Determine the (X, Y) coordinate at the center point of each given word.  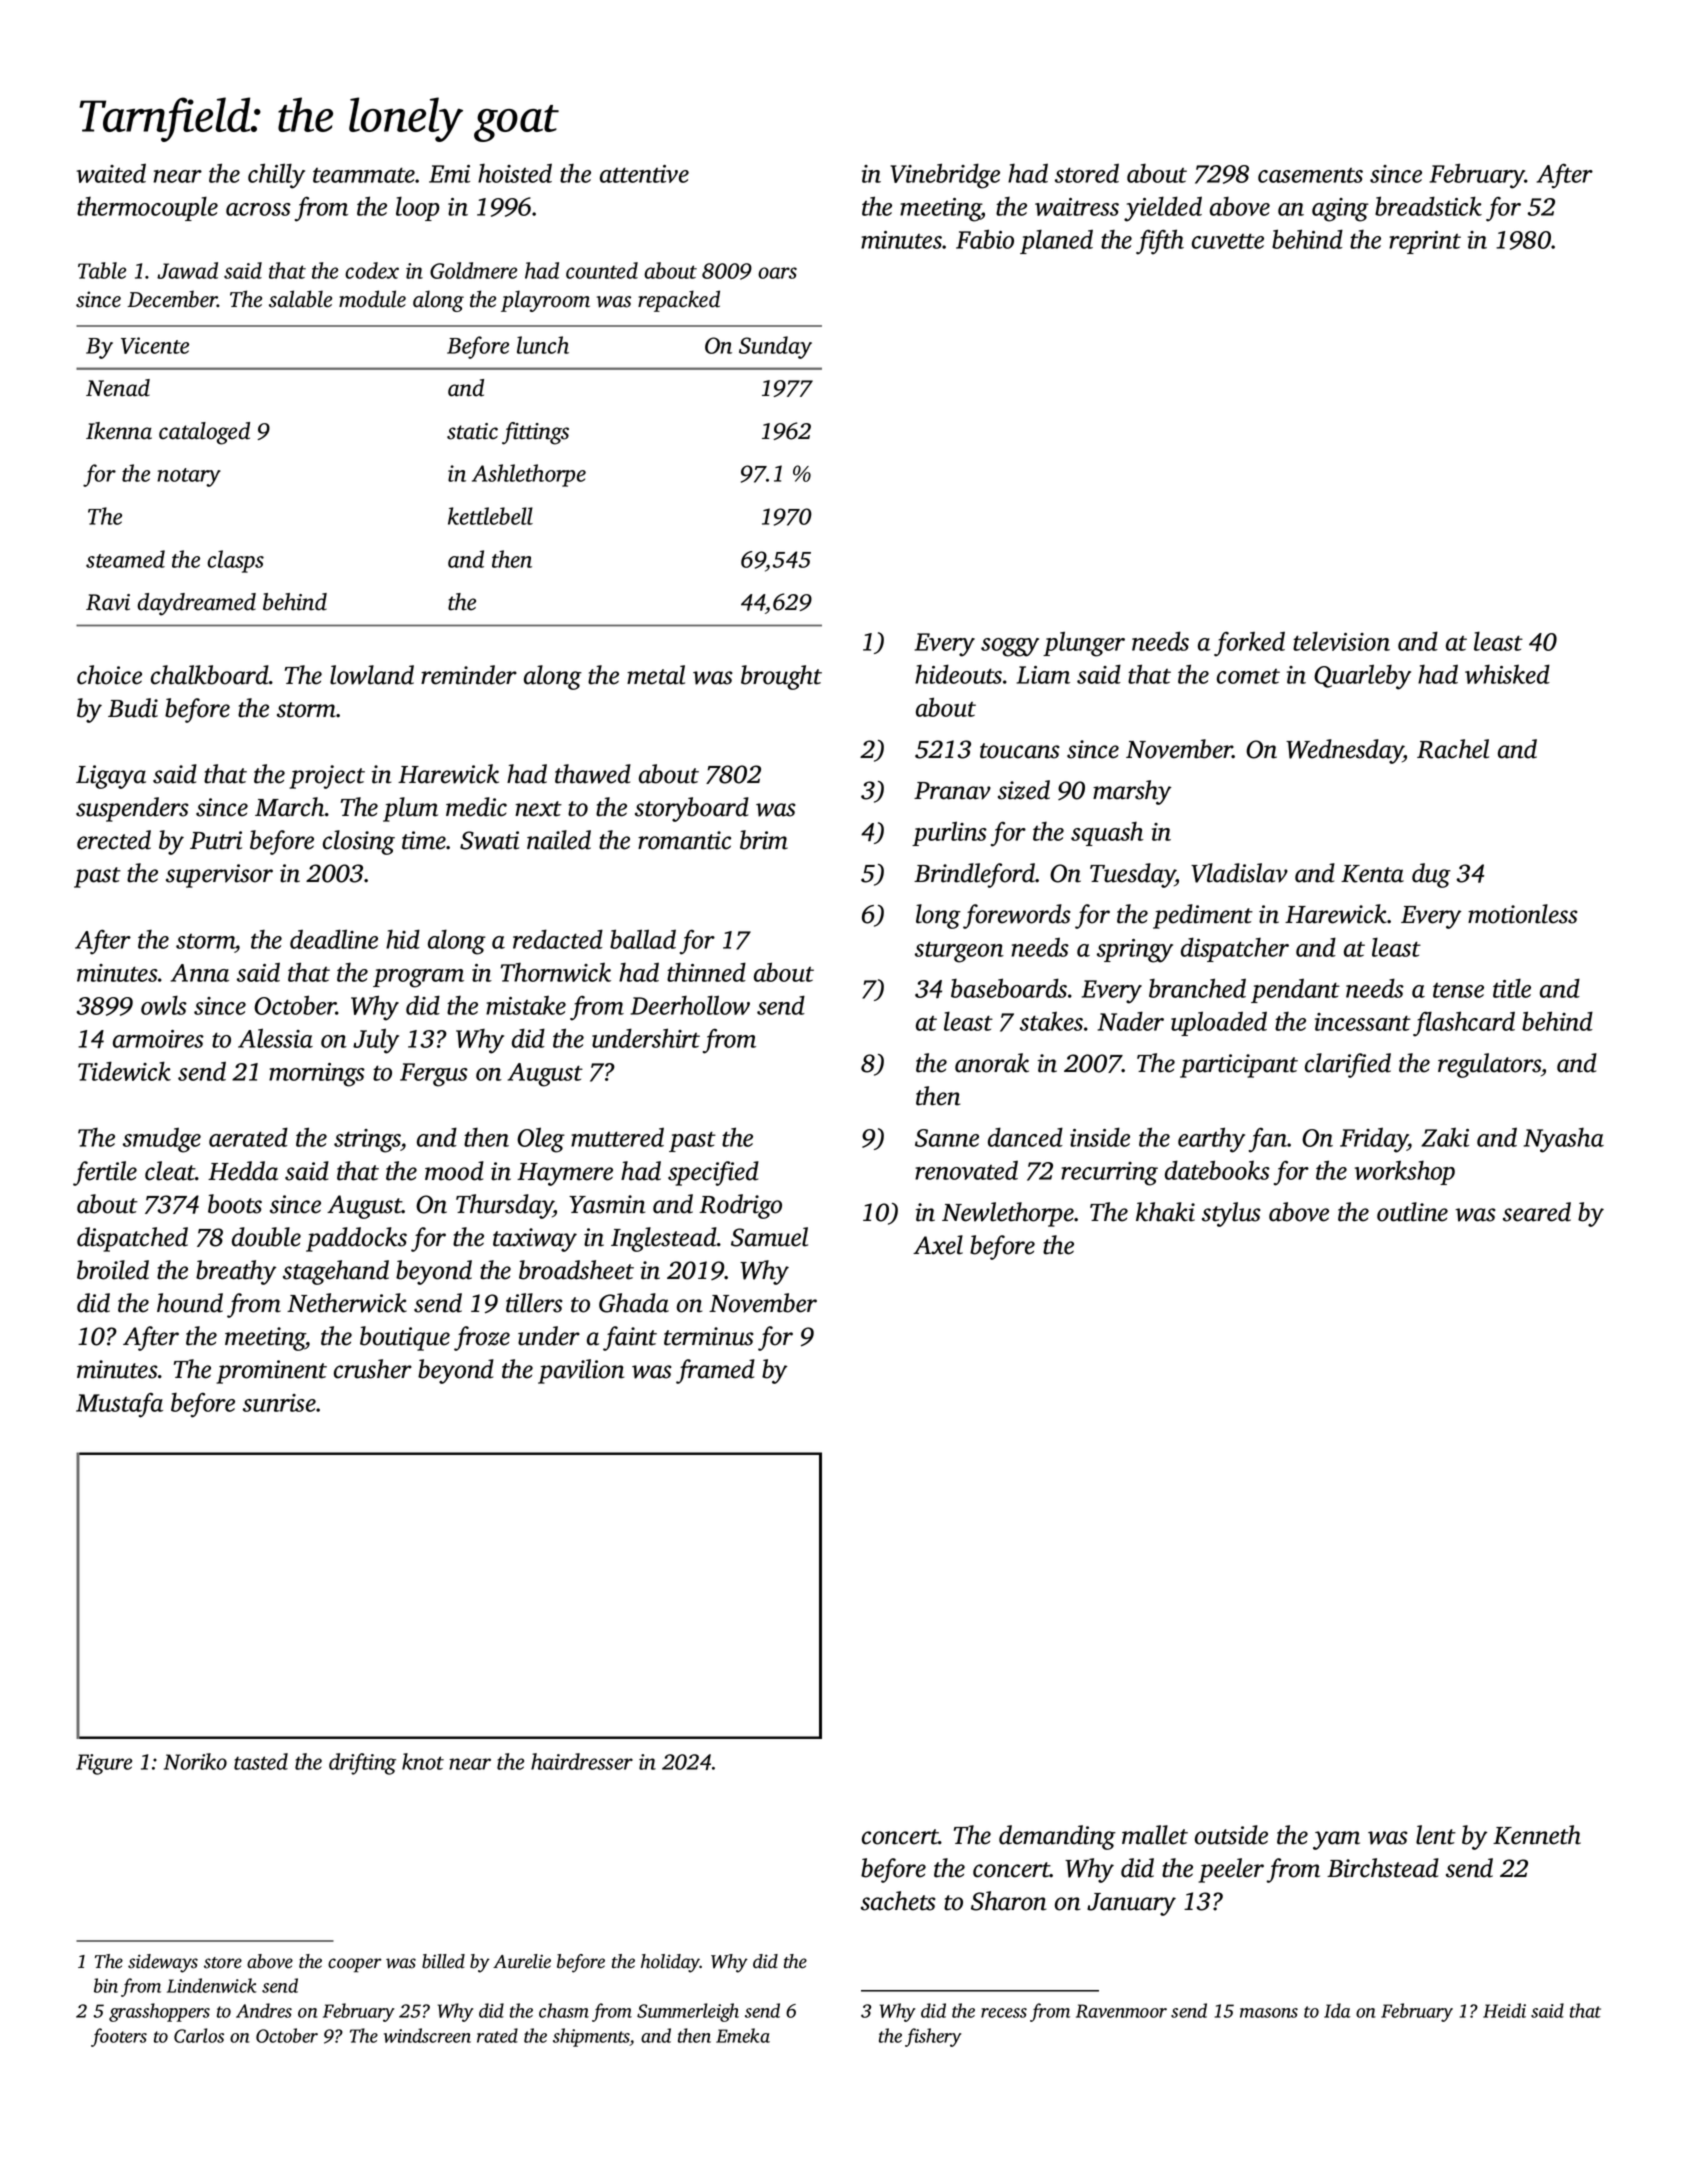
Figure (104, 1764)
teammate (364, 175)
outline (1412, 1212)
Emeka (743, 2035)
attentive (644, 174)
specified (713, 1173)
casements (1310, 175)
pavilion (581, 1371)
